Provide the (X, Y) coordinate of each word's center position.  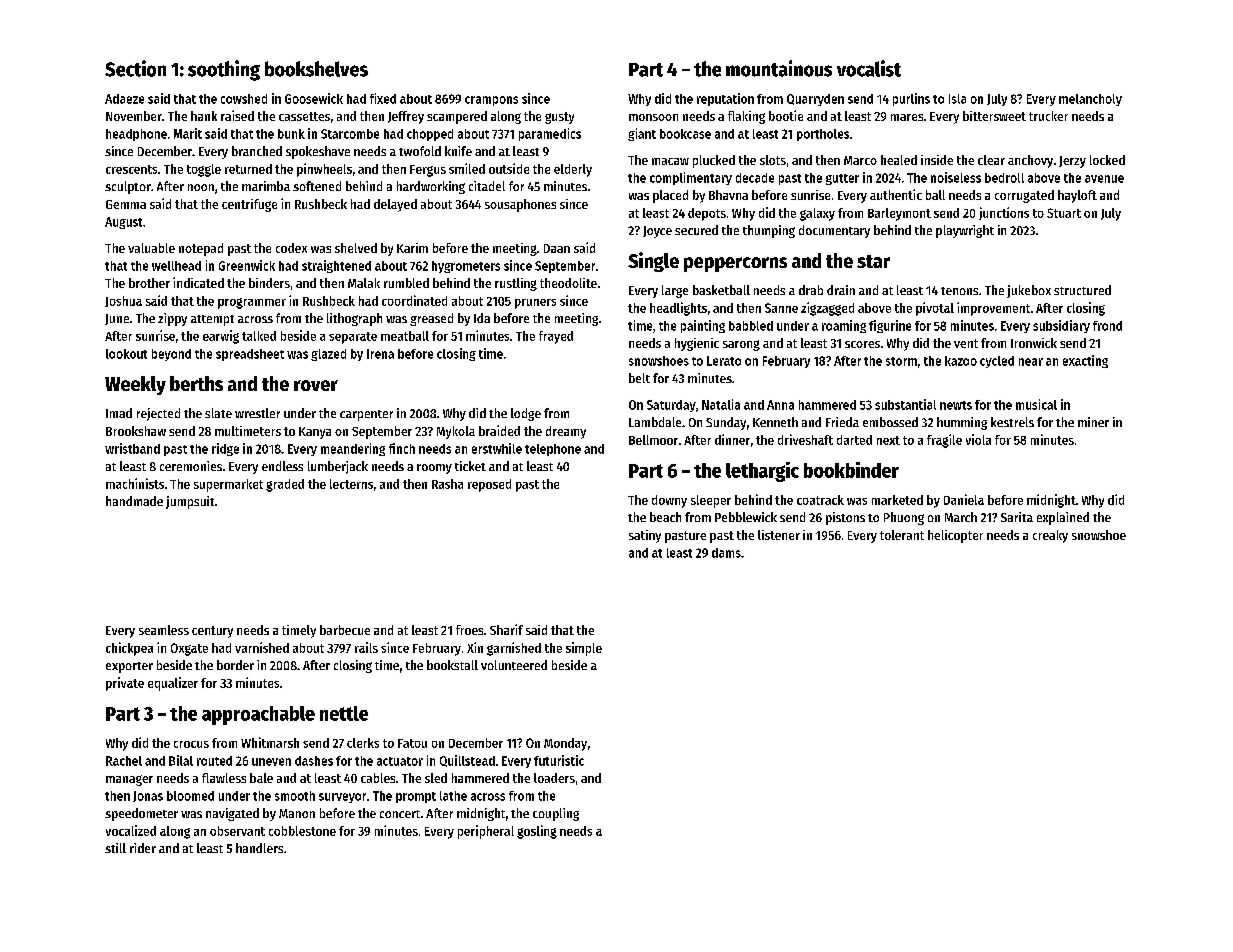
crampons (491, 101)
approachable (258, 715)
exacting (1085, 361)
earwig (221, 337)
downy (669, 501)
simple (584, 649)
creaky (1050, 536)
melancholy (1090, 100)
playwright (965, 231)
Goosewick (314, 98)
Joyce (657, 232)
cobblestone (302, 831)
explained (1063, 518)
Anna (780, 405)
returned (248, 169)
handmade (134, 501)
